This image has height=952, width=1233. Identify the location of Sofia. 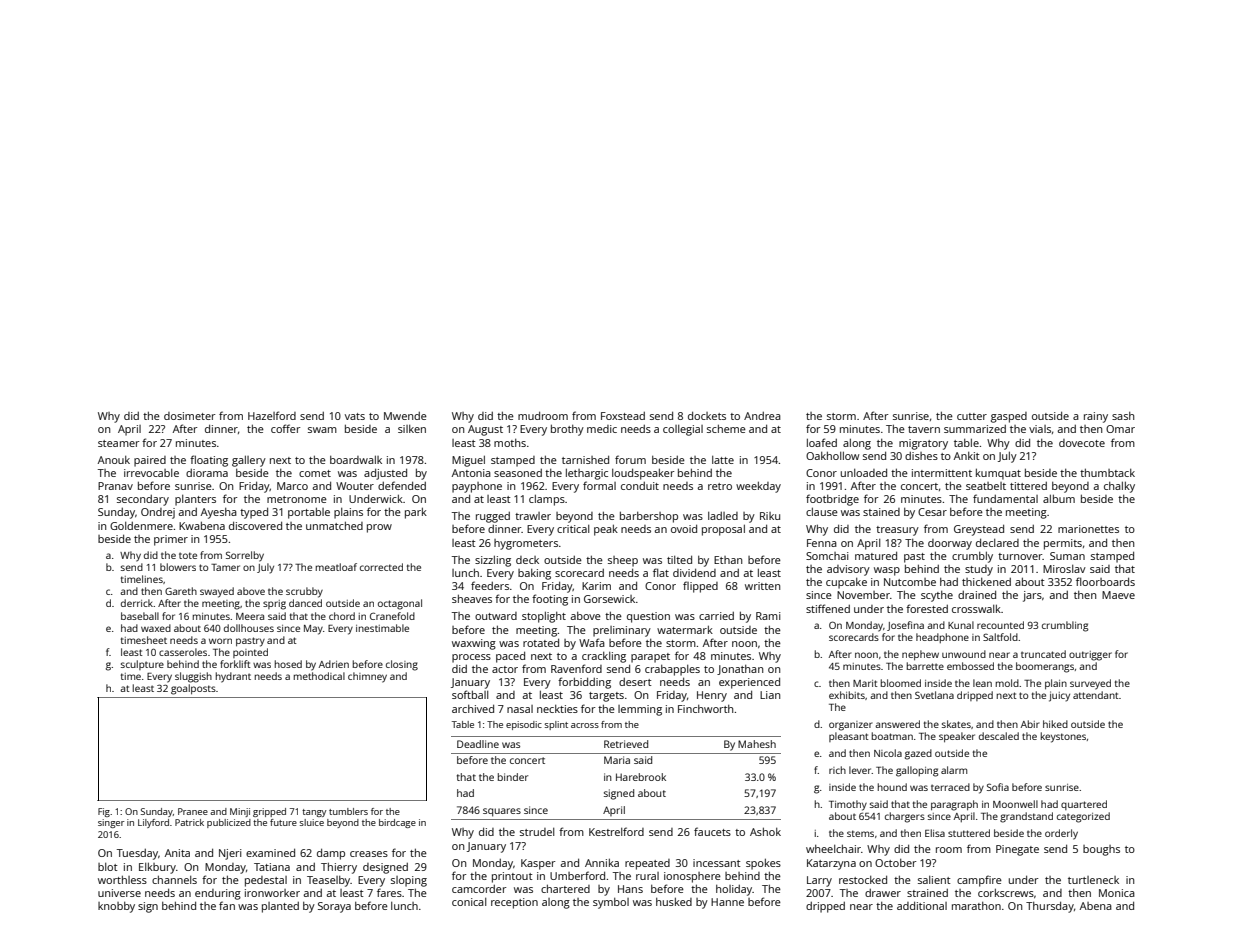
(998, 787).
